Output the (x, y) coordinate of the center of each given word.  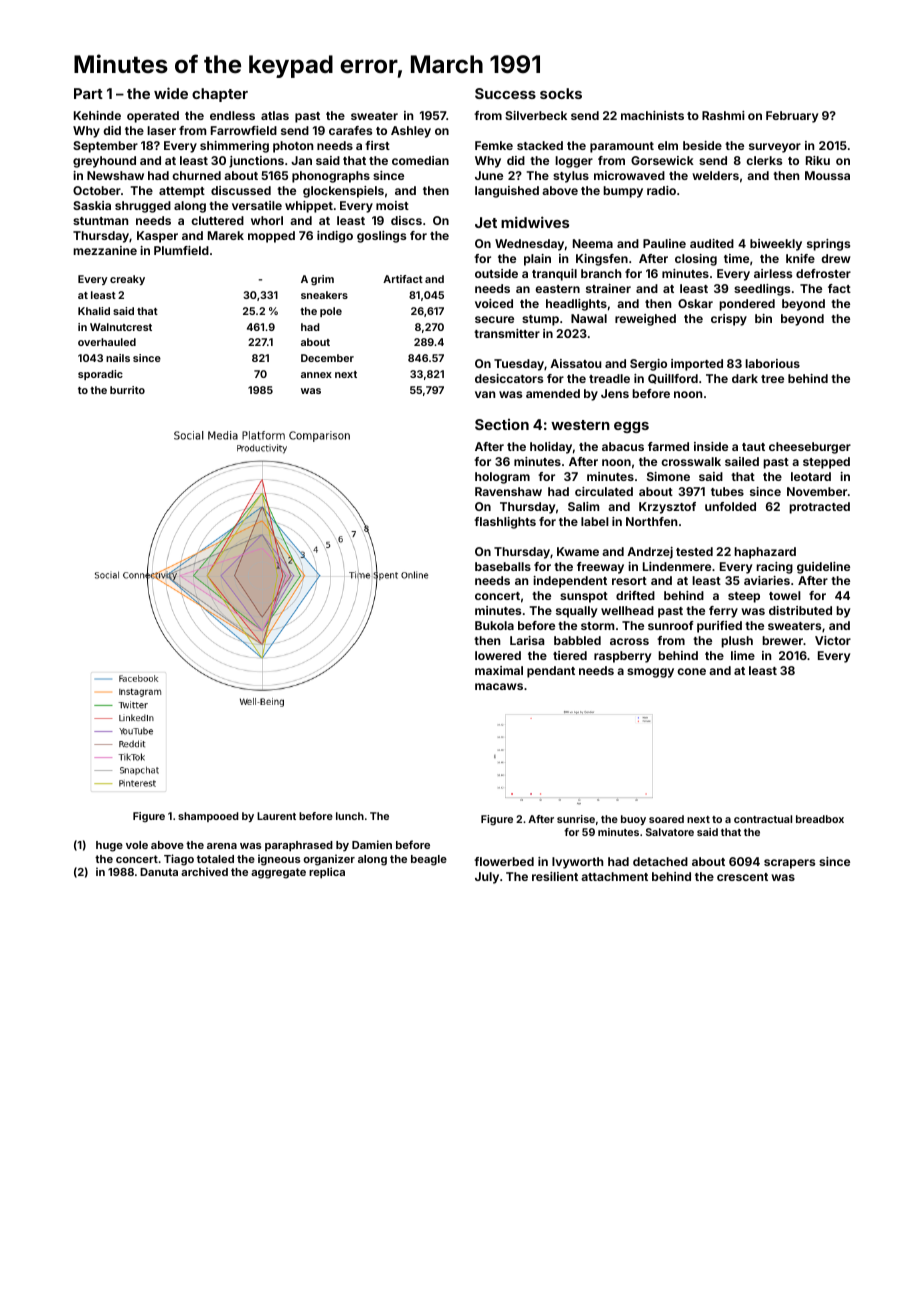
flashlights (505, 523)
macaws (499, 686)
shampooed (208, 817)
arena (222, 846)
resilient (555, 876)
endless (232, 115)
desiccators (509, 378)
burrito (127, 390)
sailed (742, 461)
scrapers (789, 864)
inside (711, 446)
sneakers (324, 295)
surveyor (775, 148)
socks (561, 93)
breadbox (820, 819)
